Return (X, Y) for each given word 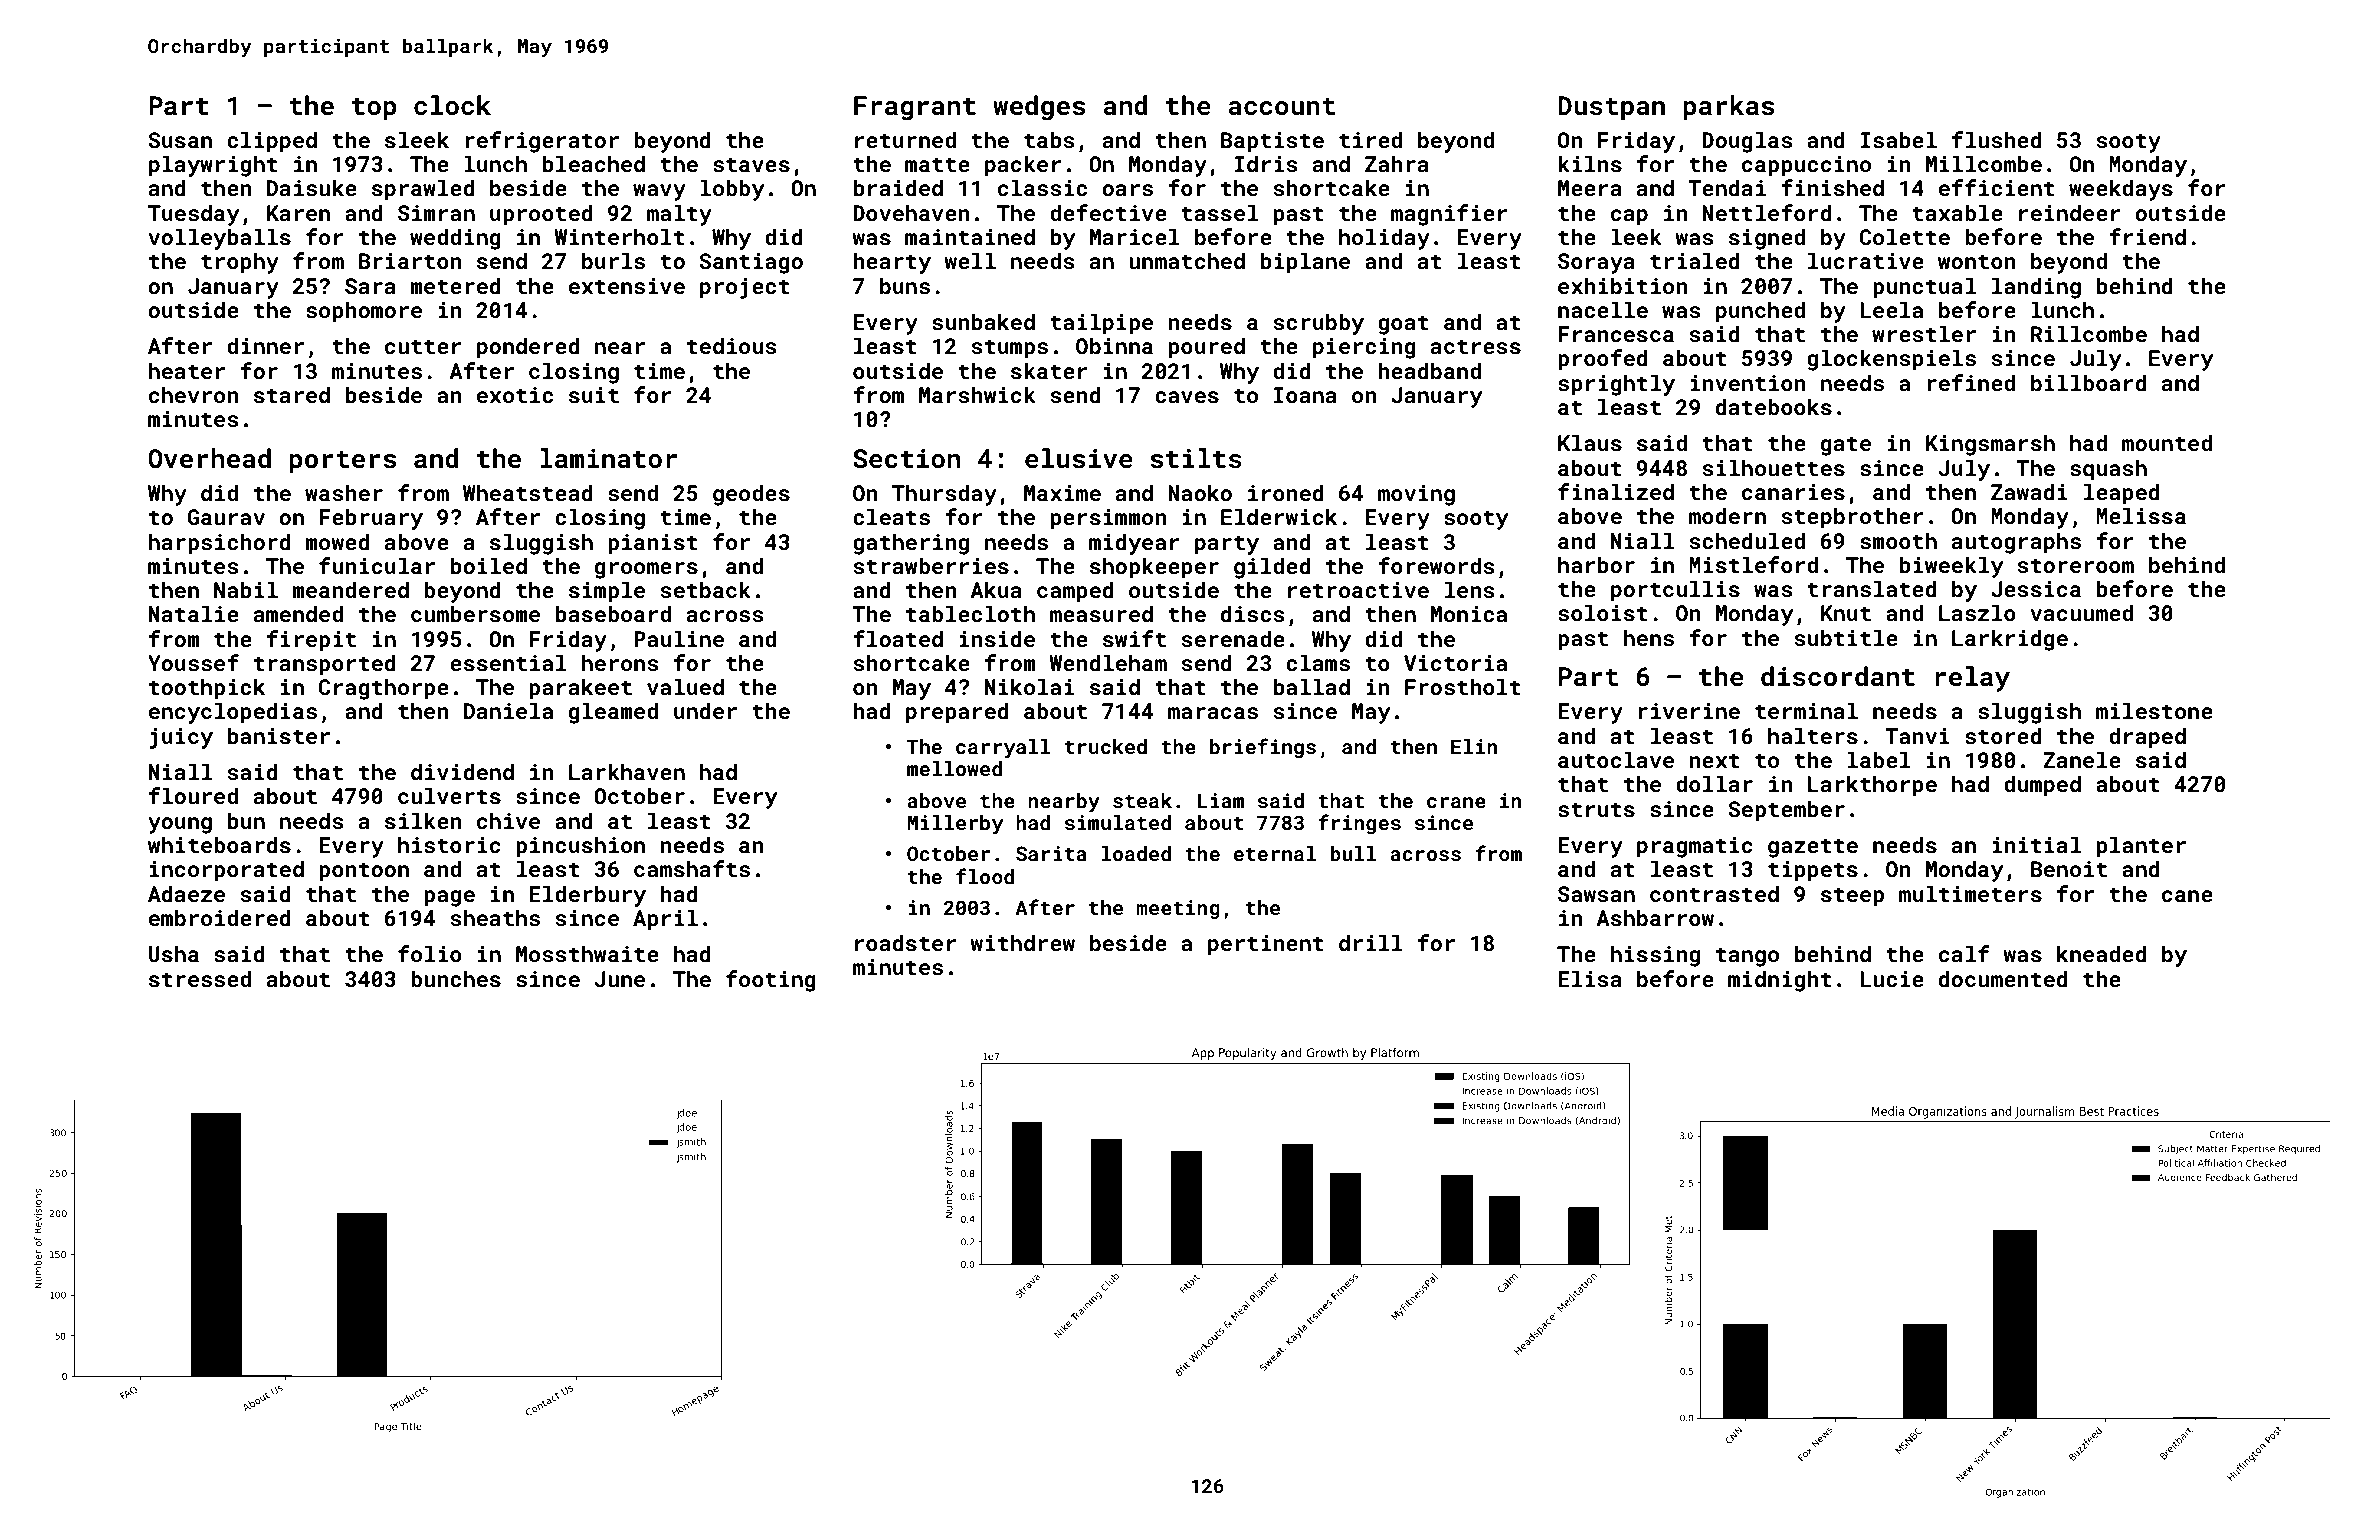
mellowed (954, 768)
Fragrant (915, 108)
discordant (1838, 676)
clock (452, 105)
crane (1456, 802)
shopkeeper (1154, 568)
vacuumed (2081, 612)
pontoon (364, 872)
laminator (608, 458)
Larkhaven (627, 771)
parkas (1729, 108)
